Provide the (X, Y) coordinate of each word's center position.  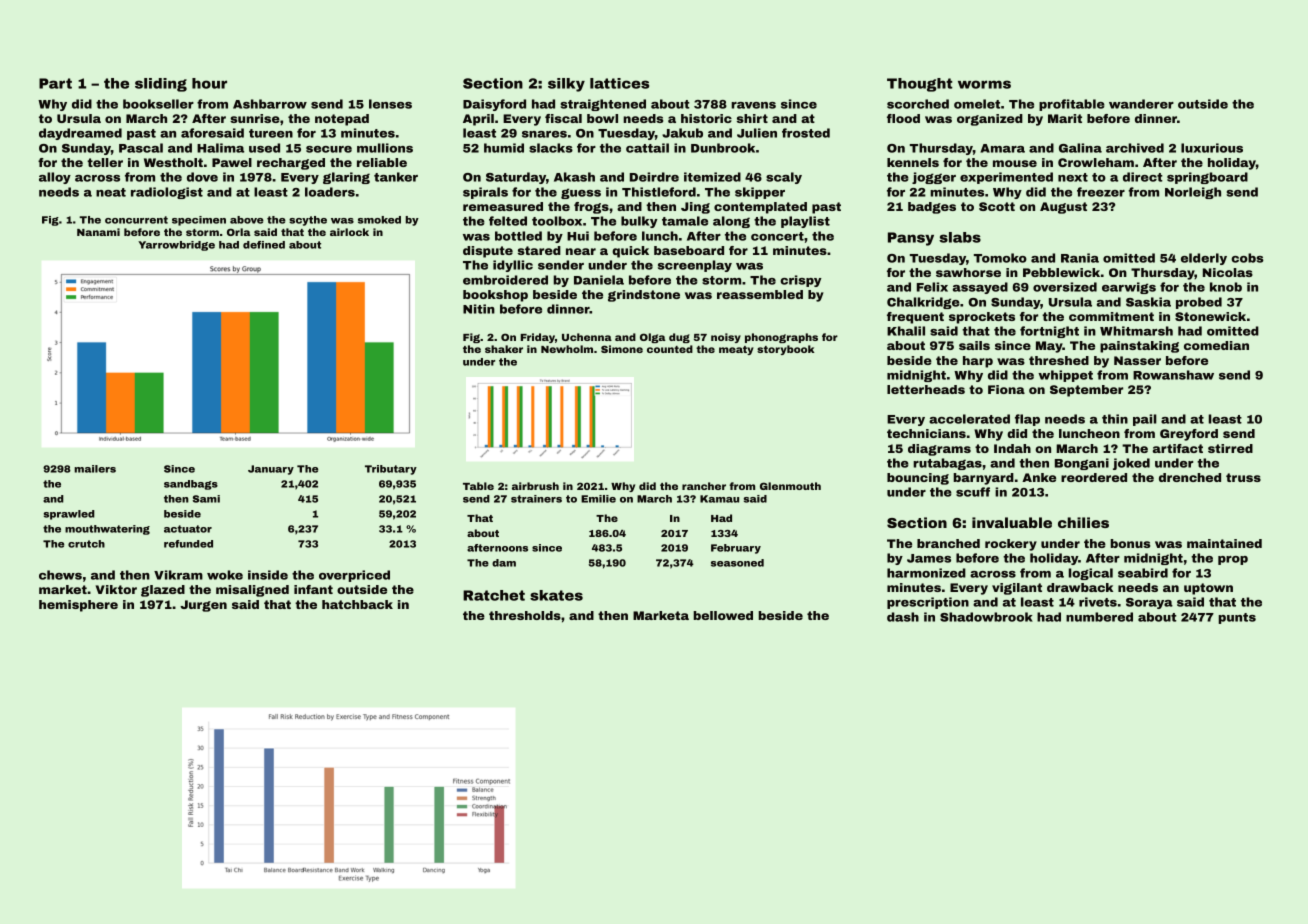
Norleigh (1193, 193)
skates (556, 595)
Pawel (232, 162)
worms (984, 84)
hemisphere (78, 606)
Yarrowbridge (176, 246)
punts (1237, 618)
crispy (801, 281)
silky (566, 85)
